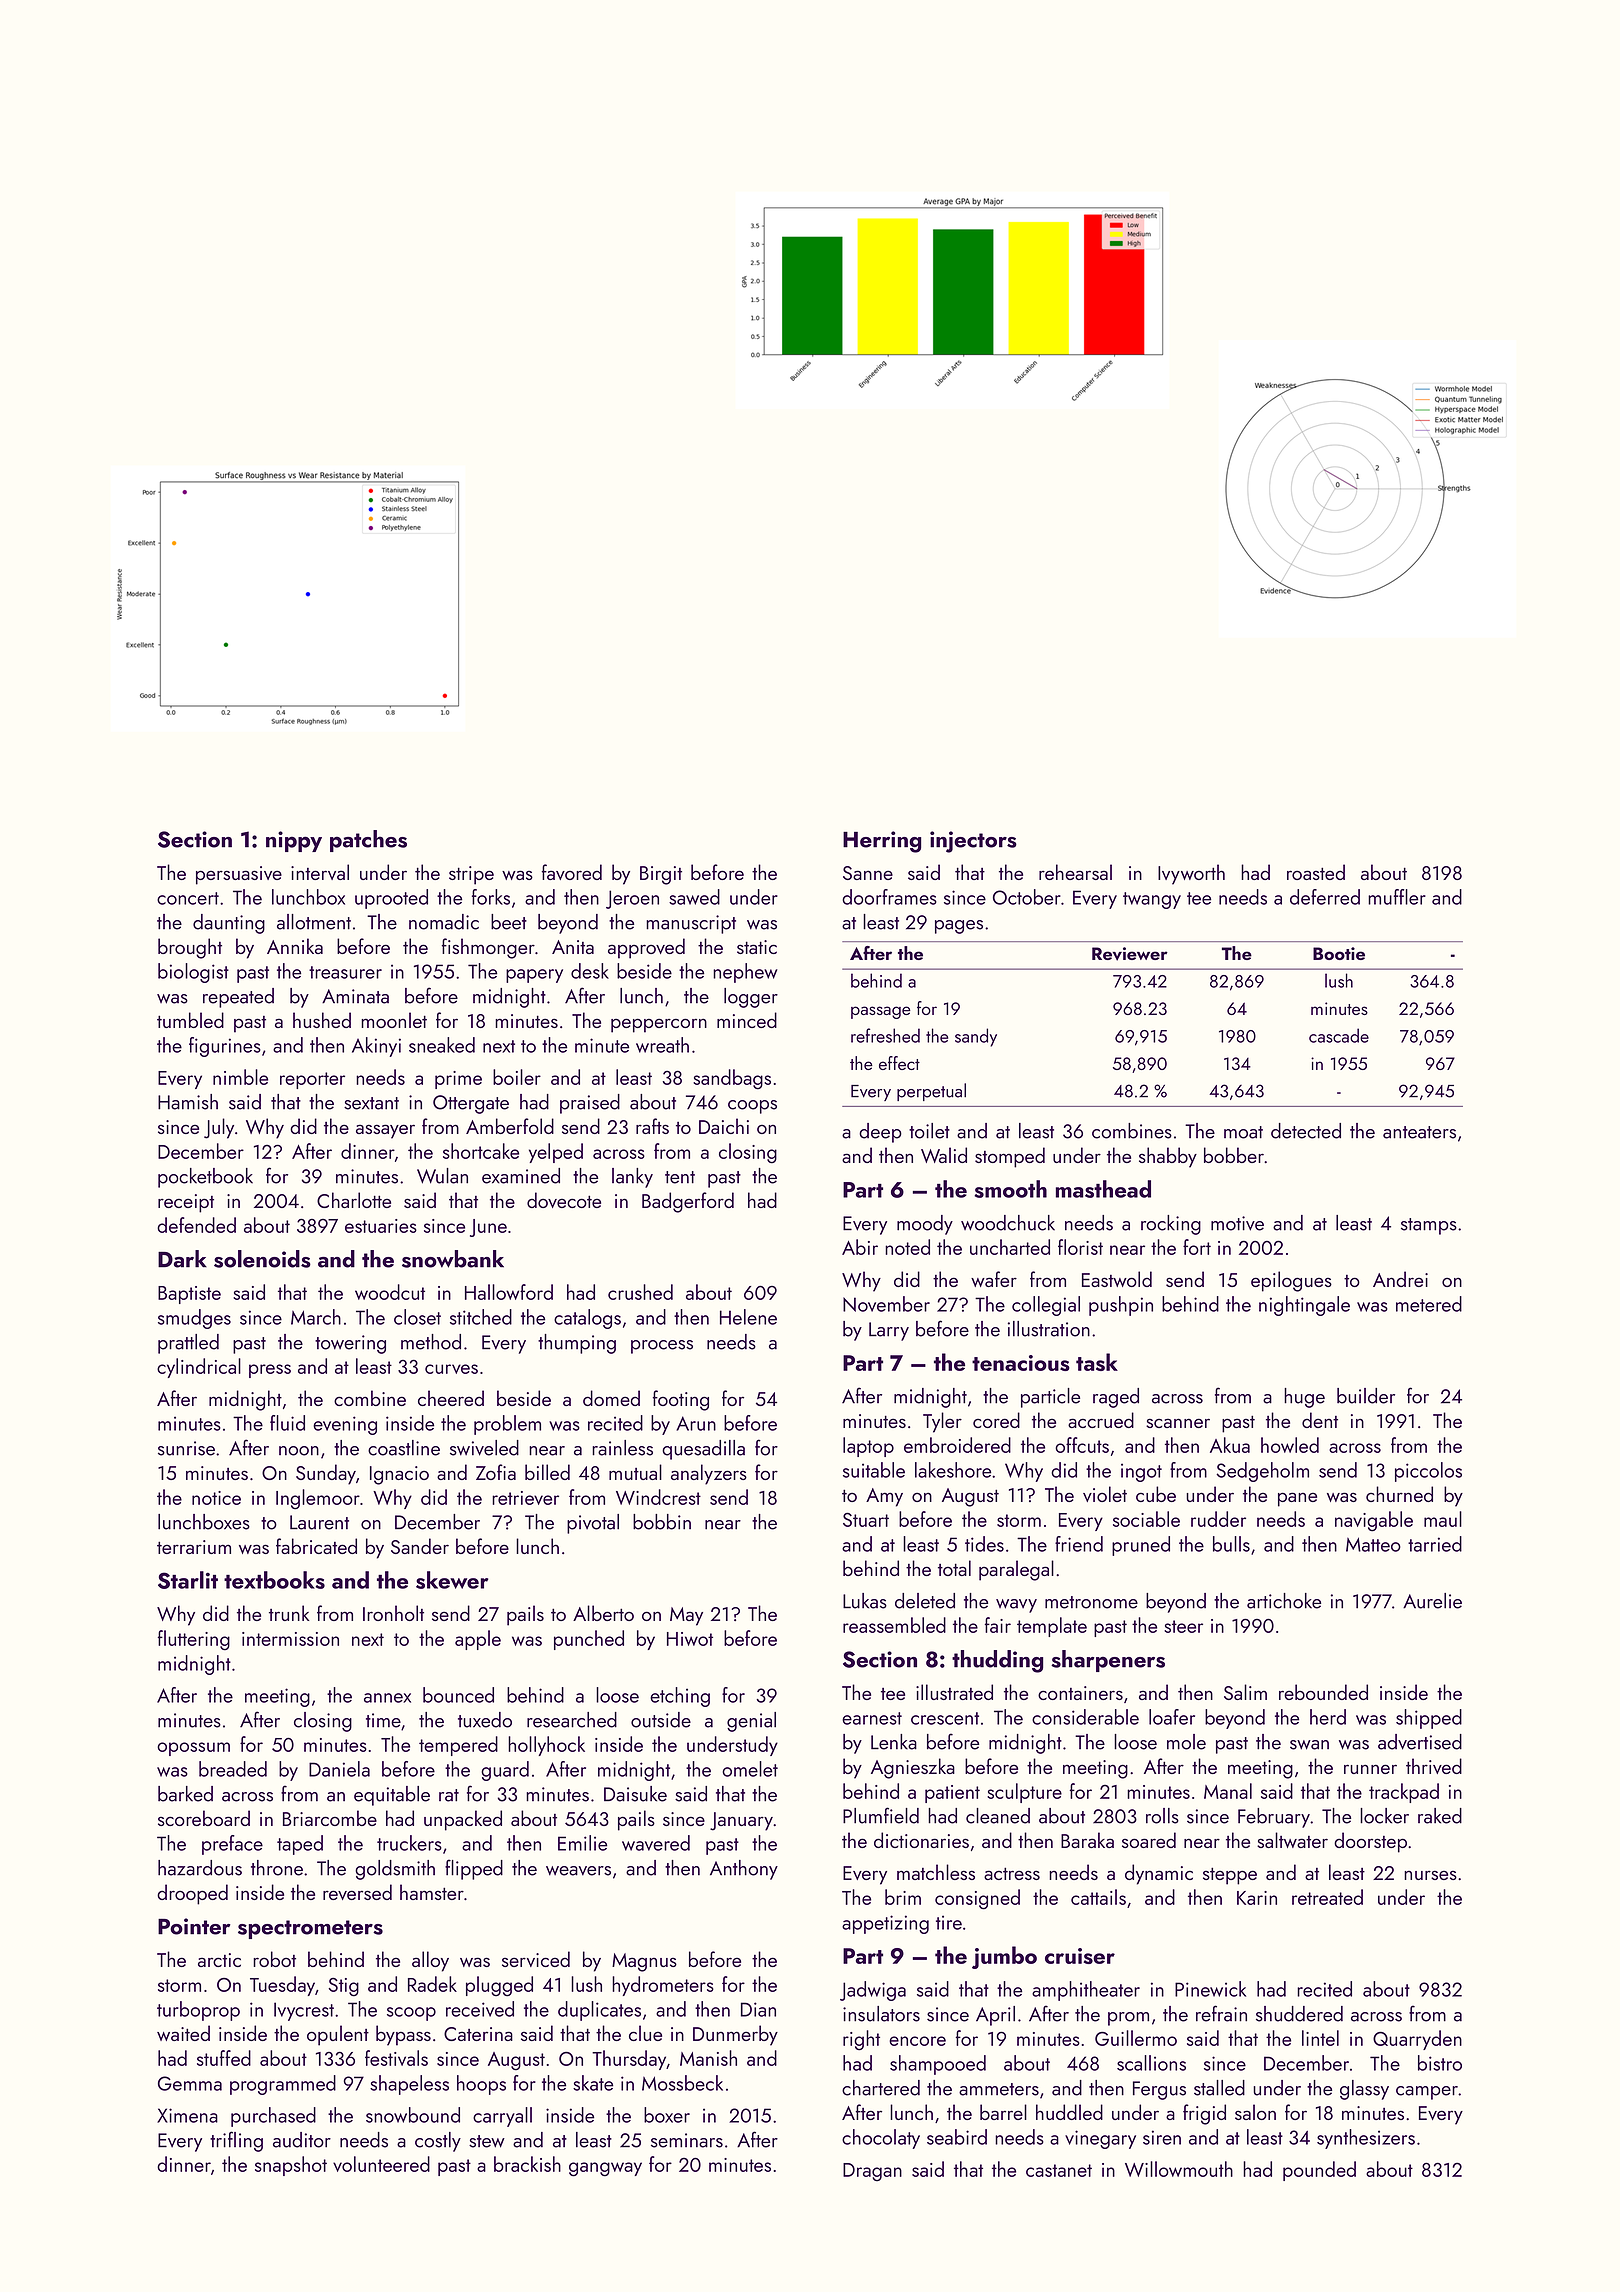 This screenshot has width=1620, height=2292. What do you see at coordinates (1262, 1472) in the screenshot?
I see `Sedgeholm` at bounding box center [1262, 1472].
